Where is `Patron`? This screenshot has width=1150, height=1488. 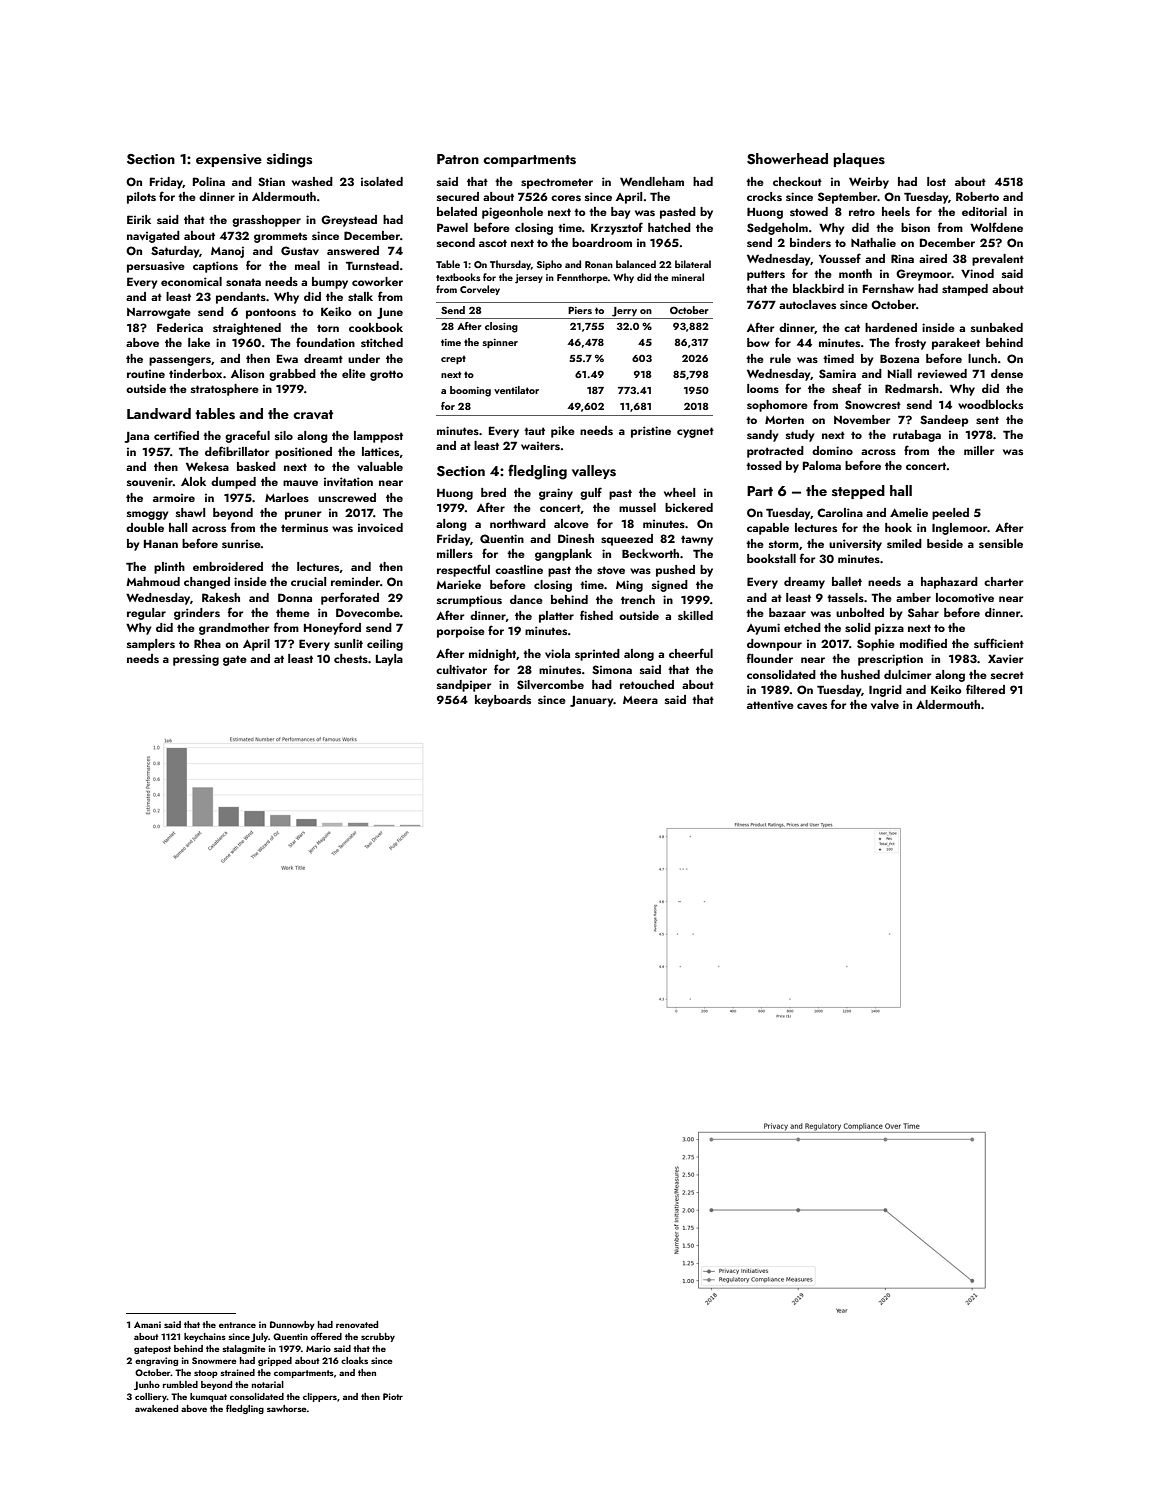 Patron is located at coordinates (458, 159).
